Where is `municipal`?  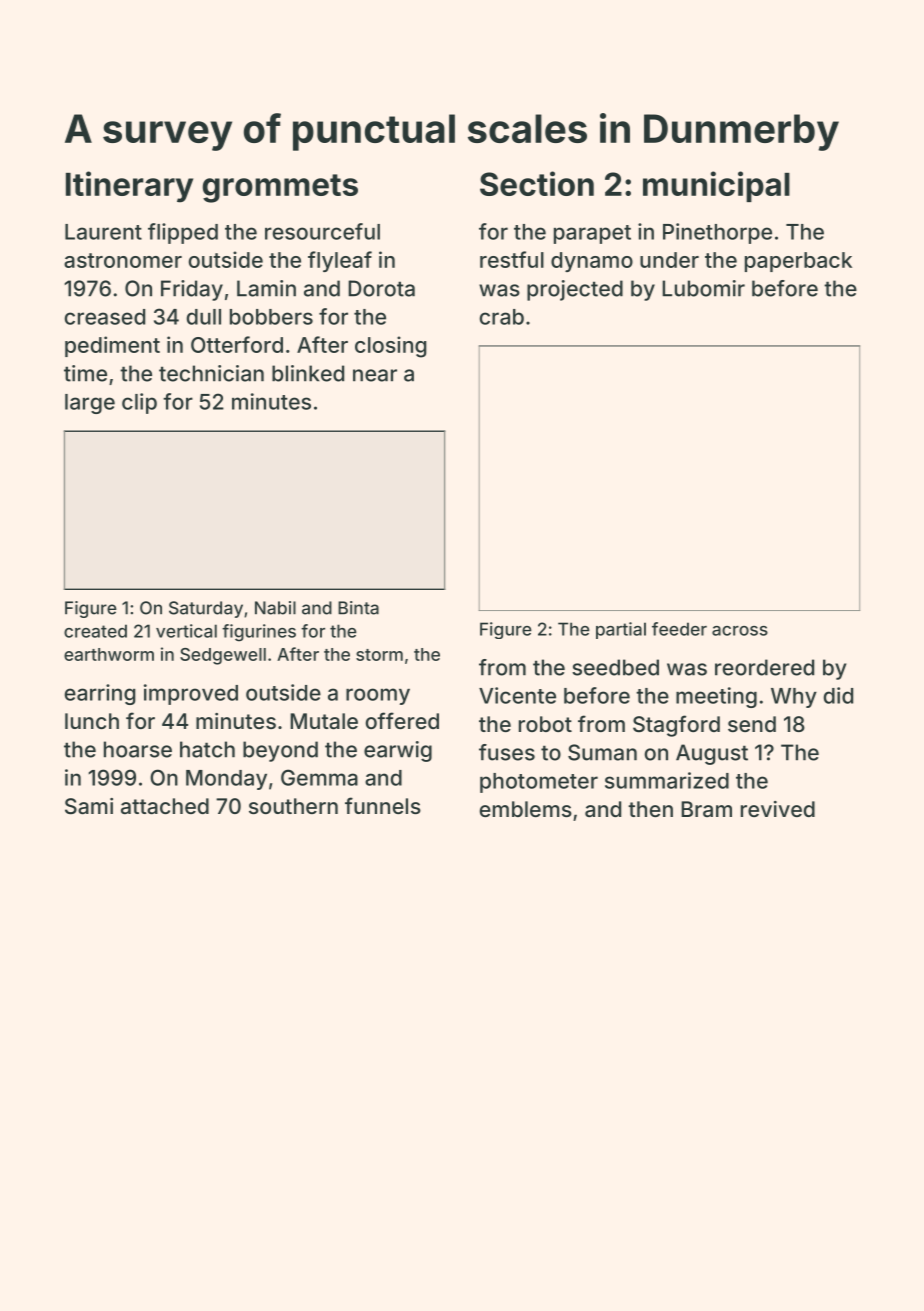 municipal is located at coordinates (716, 186).
